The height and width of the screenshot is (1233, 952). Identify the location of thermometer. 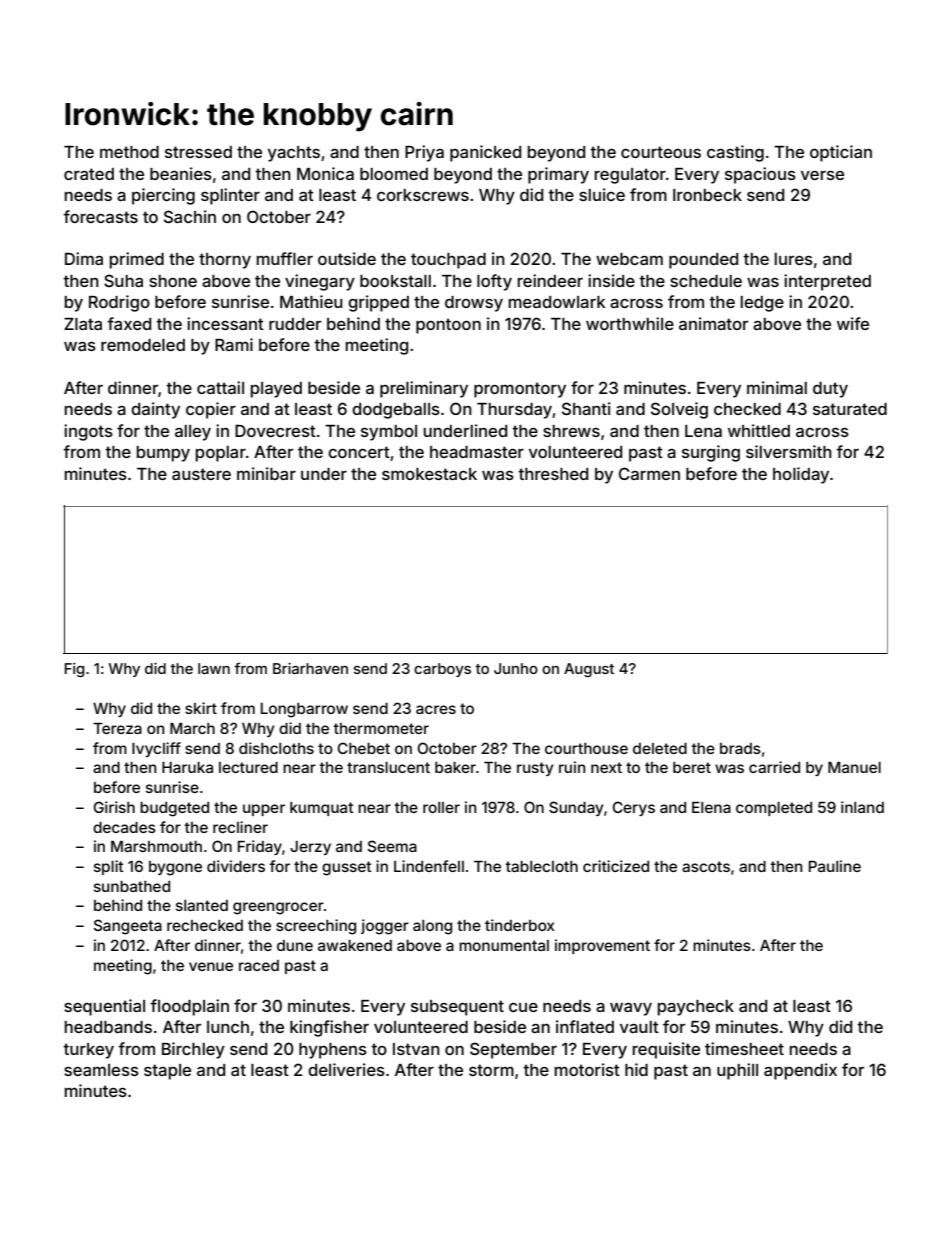
(381, 728).
